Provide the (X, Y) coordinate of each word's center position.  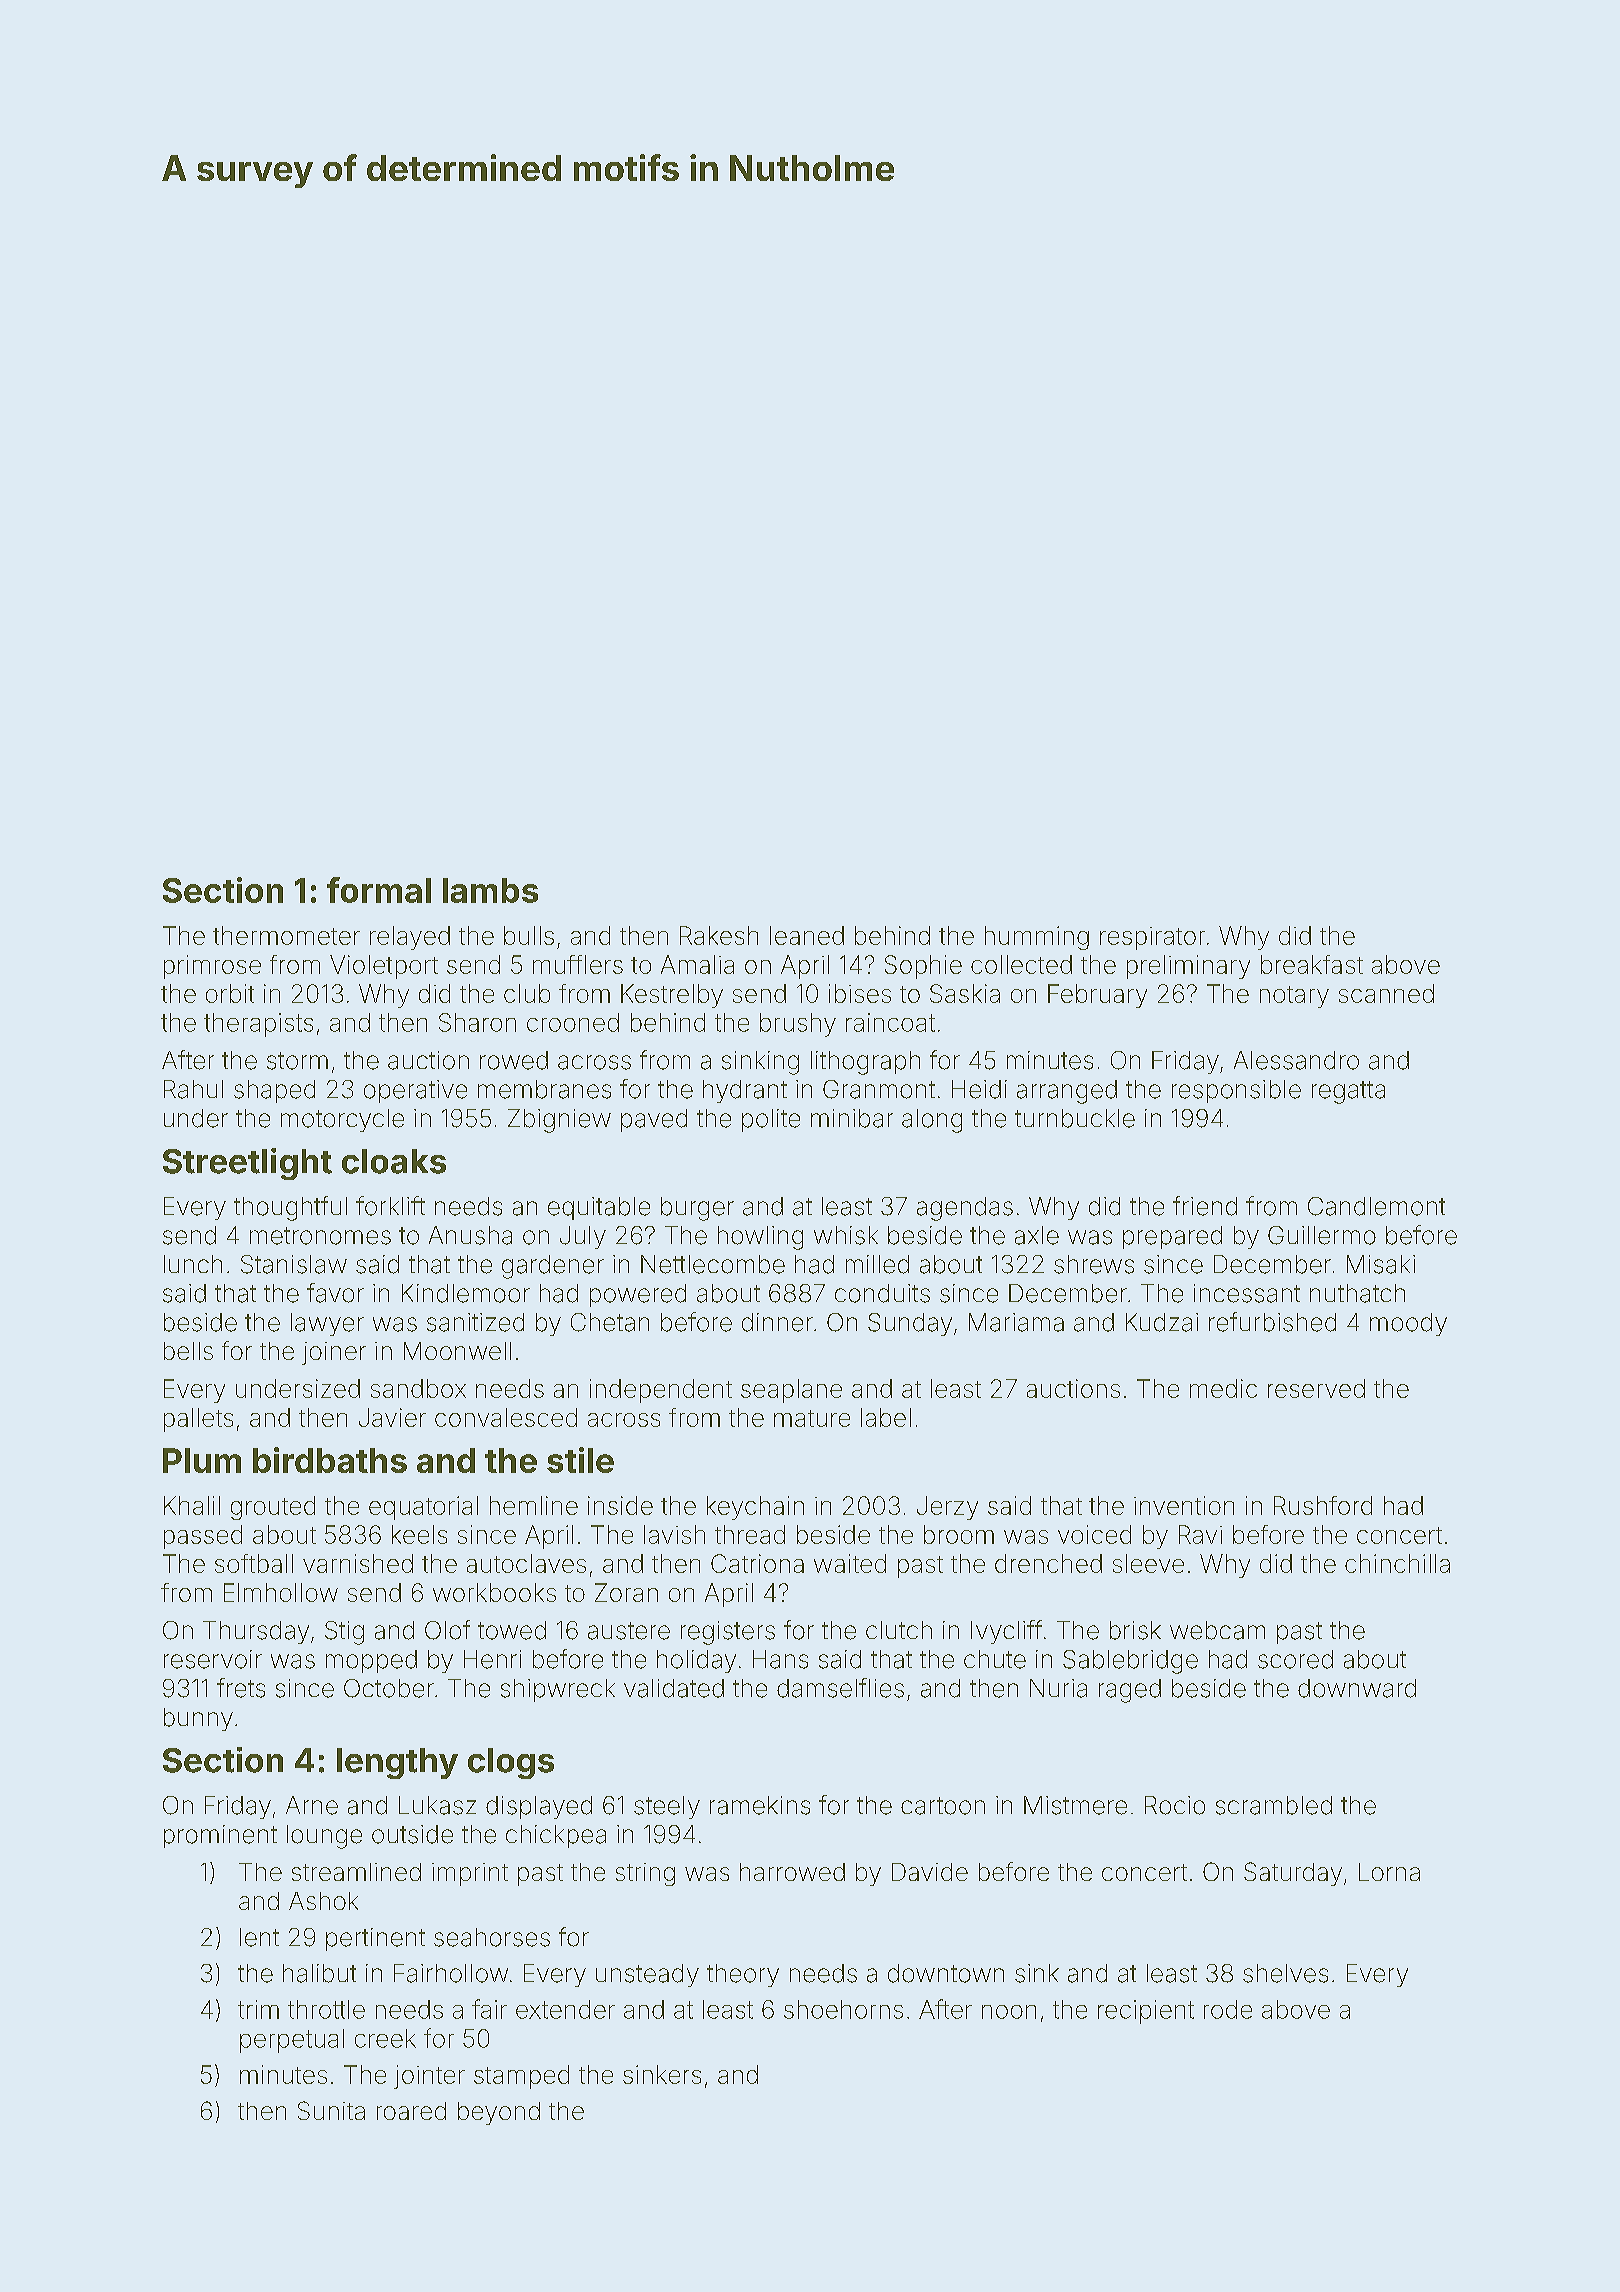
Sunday (910, 1324)
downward (1357, 1688)
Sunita (331, 2110)
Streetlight (247, 1164)
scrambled (1274, 1805)
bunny (198, 1719)
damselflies (840, 1688)
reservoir (213, 1659)
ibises (860, 993)
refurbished (1272, 1322)
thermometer (286, 935)
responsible (1236, 1091)
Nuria (1058, 1688)
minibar (852, 1118)
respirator (1152, 938)
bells (188, 1351)
